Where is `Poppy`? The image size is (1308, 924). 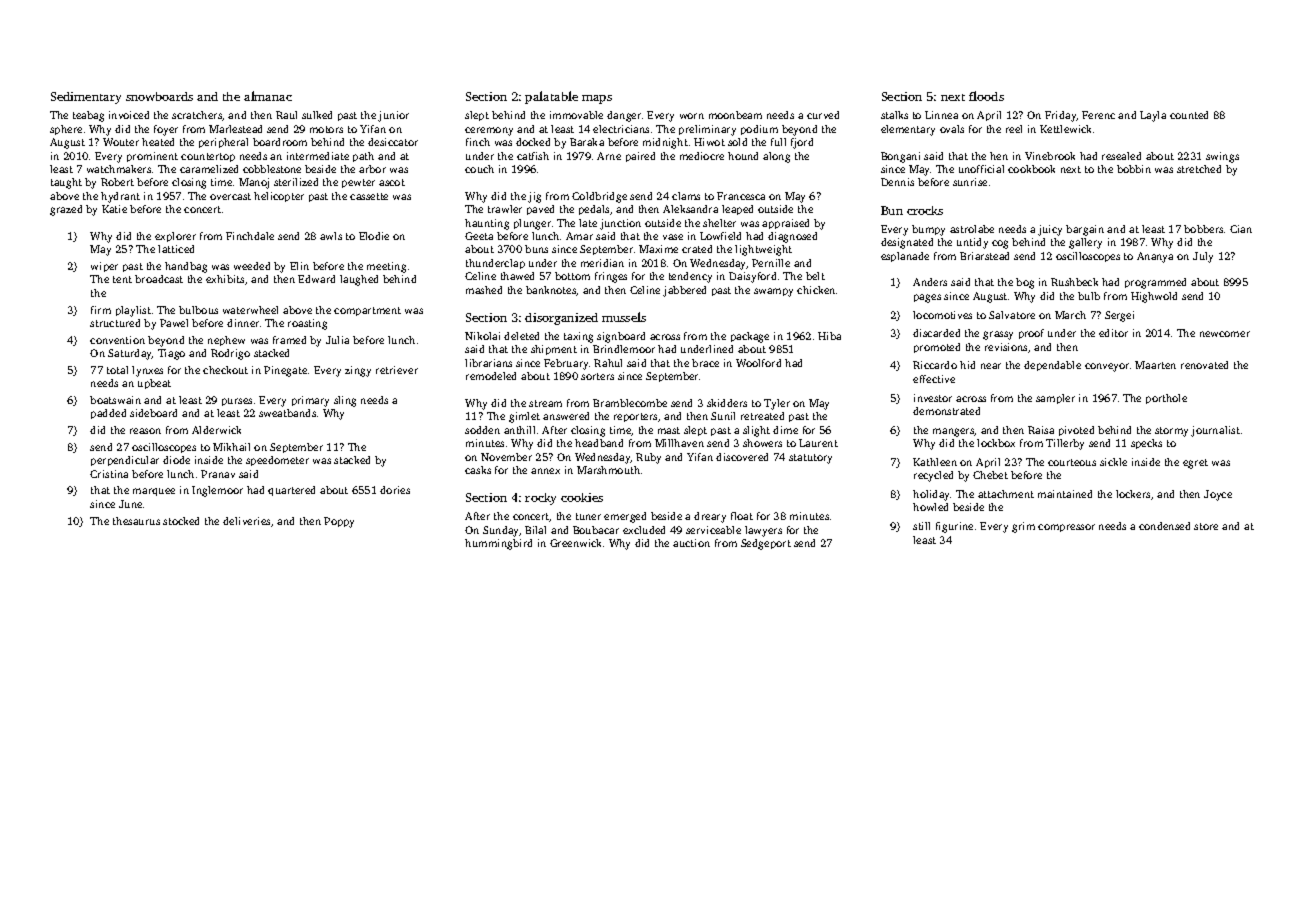
Poppy is located at coordinates (339, 522).
